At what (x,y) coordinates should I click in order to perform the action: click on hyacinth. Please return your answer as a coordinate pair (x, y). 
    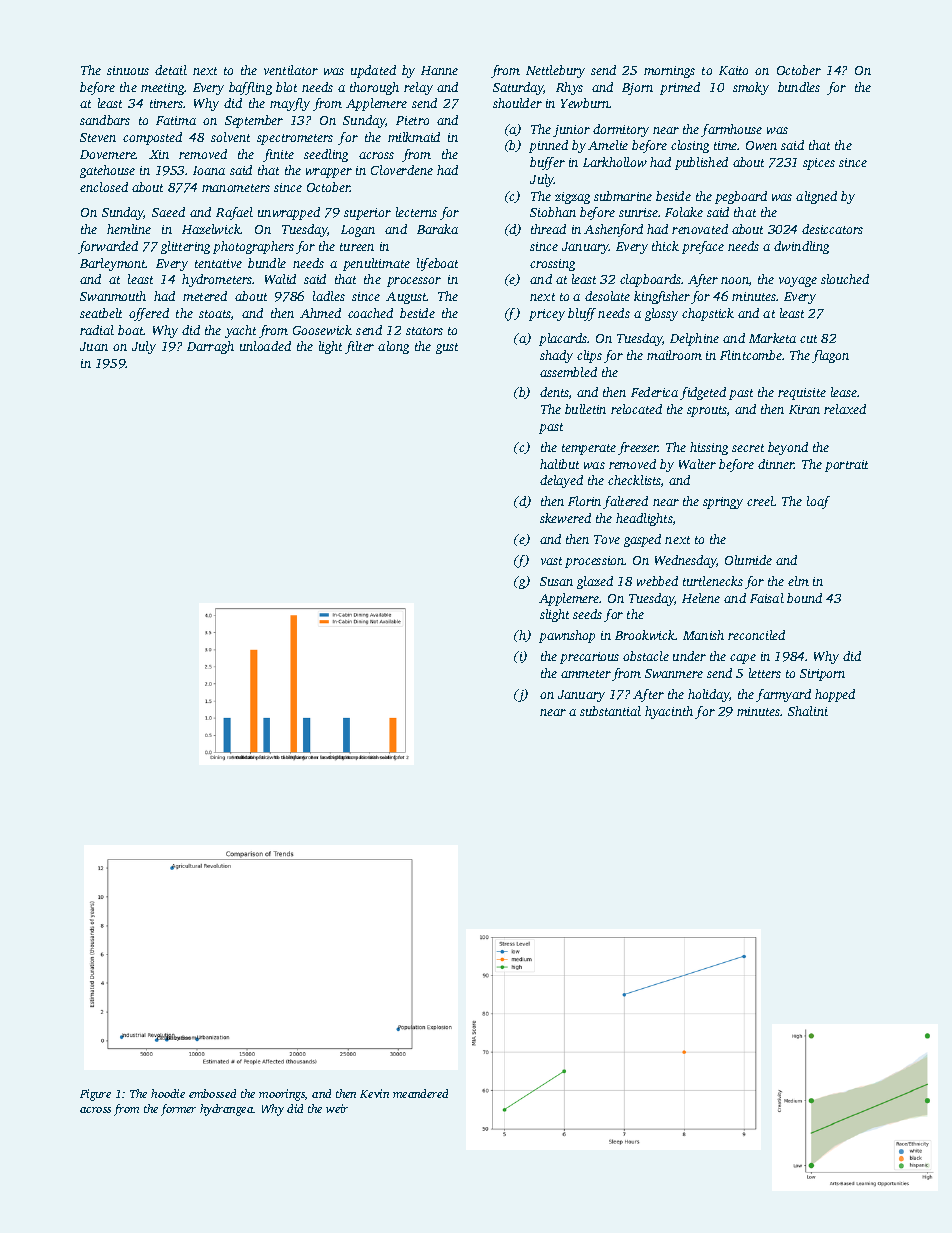
    Looking at the image, I should click on (669, 712).
